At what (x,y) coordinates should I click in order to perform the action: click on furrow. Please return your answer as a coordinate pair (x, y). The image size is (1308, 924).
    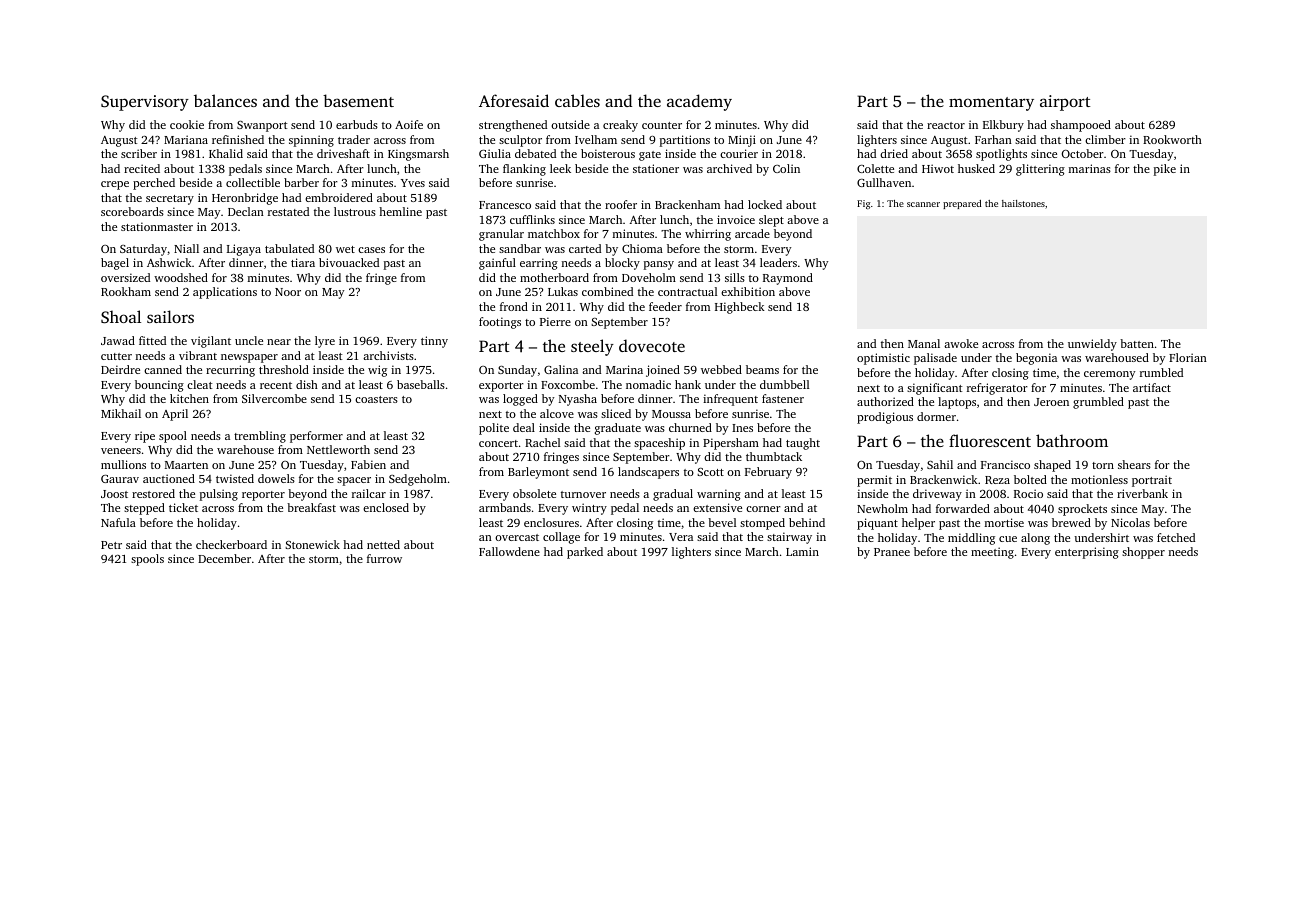
    Looking at the image, I should click on (384, 558).
